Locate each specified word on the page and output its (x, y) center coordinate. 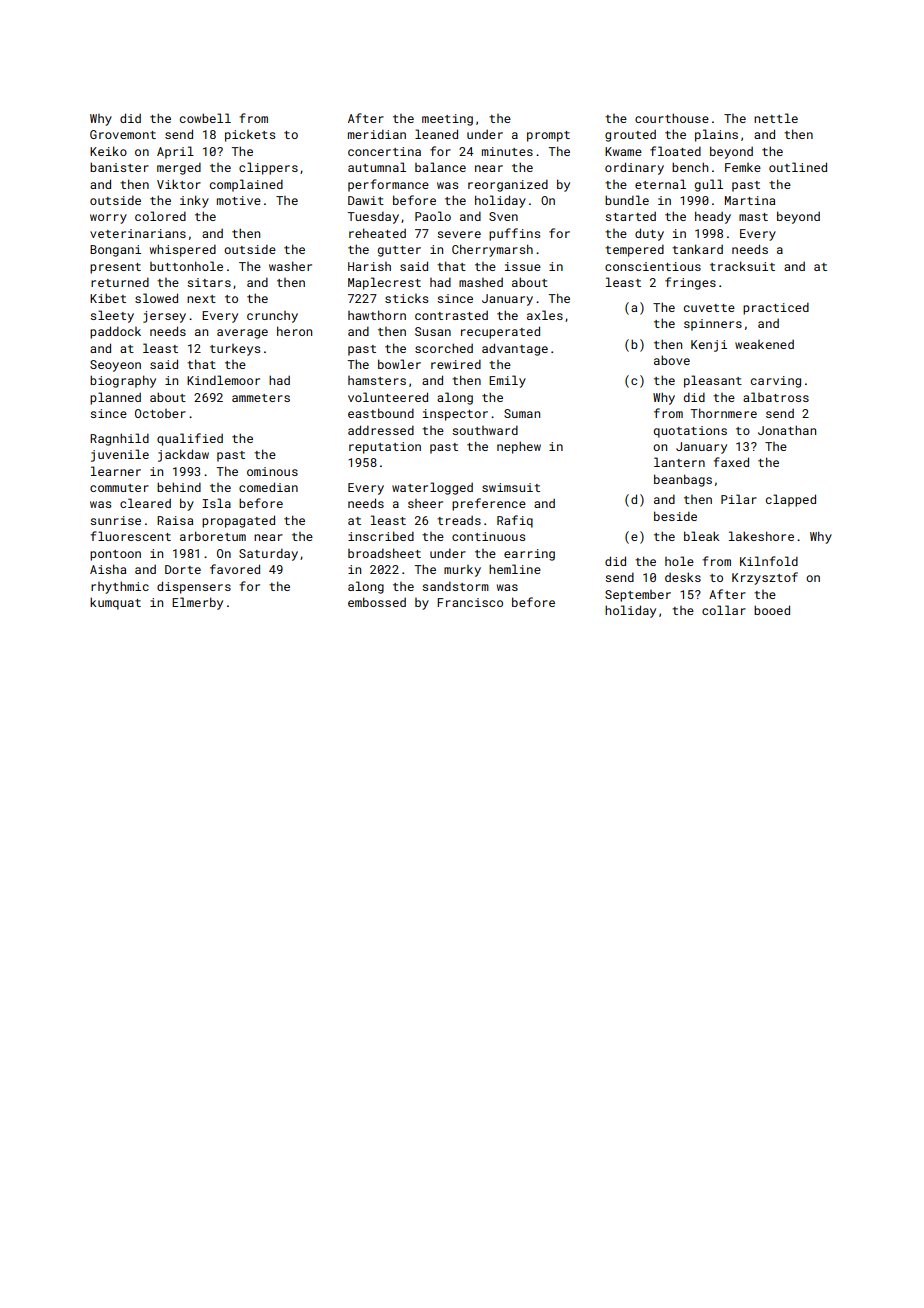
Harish (369, 266)
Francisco (470, 602)
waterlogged (432, 488)
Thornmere (724, 413)
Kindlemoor (223, 380)
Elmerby (197, 603)
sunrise (115, 520)
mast (753, 217)
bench (690, 167)
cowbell (205, 118)
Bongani (115, 251)
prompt (548, 136)
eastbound (381, 413)
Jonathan (787, 430)
